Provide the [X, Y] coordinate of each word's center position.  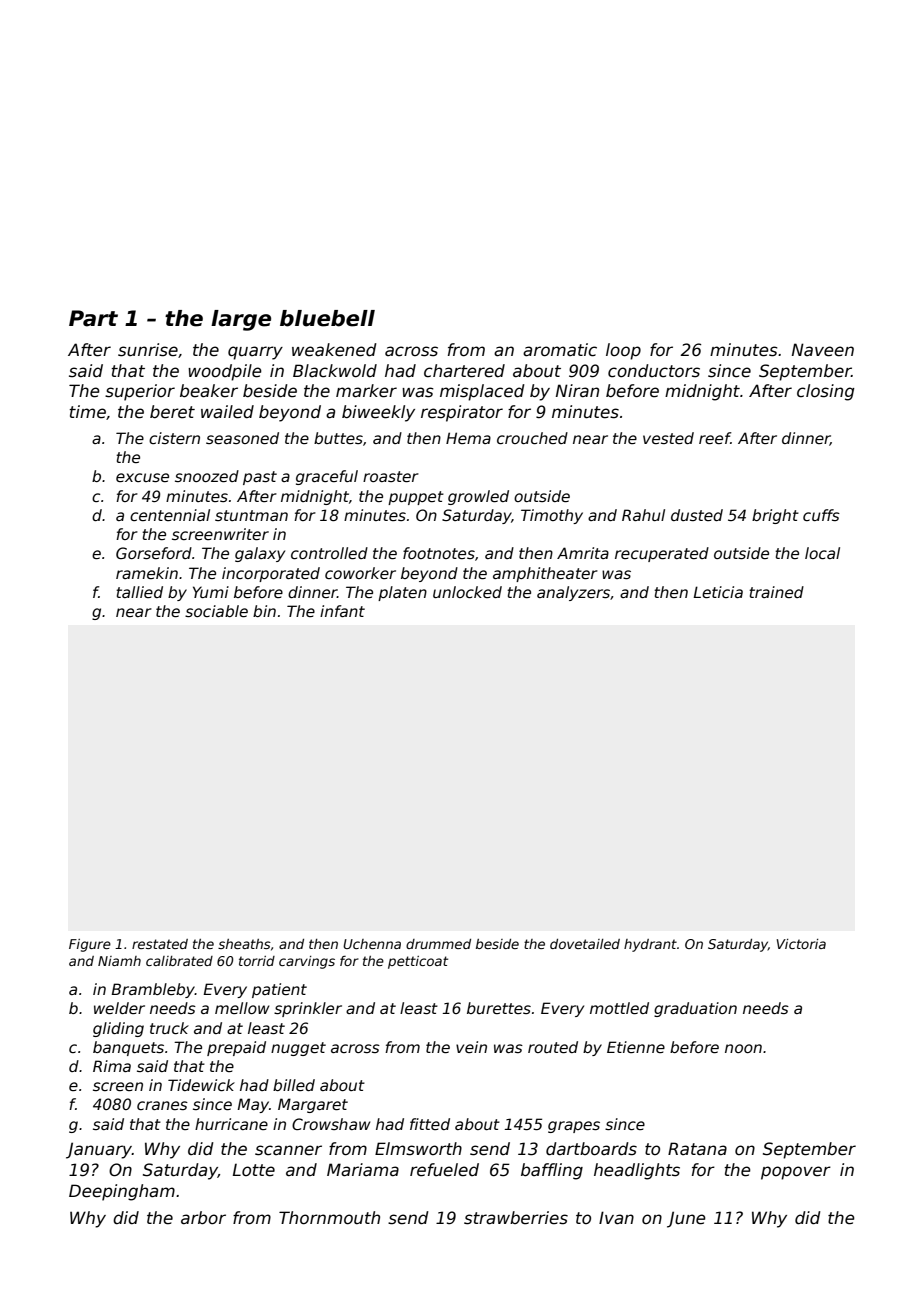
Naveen [823, 350]
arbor [203, 1218]
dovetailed [585, 944]
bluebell [327, 318]
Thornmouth [329, 1218]
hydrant [650, 945]
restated [160, 944]
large [241, 320]
